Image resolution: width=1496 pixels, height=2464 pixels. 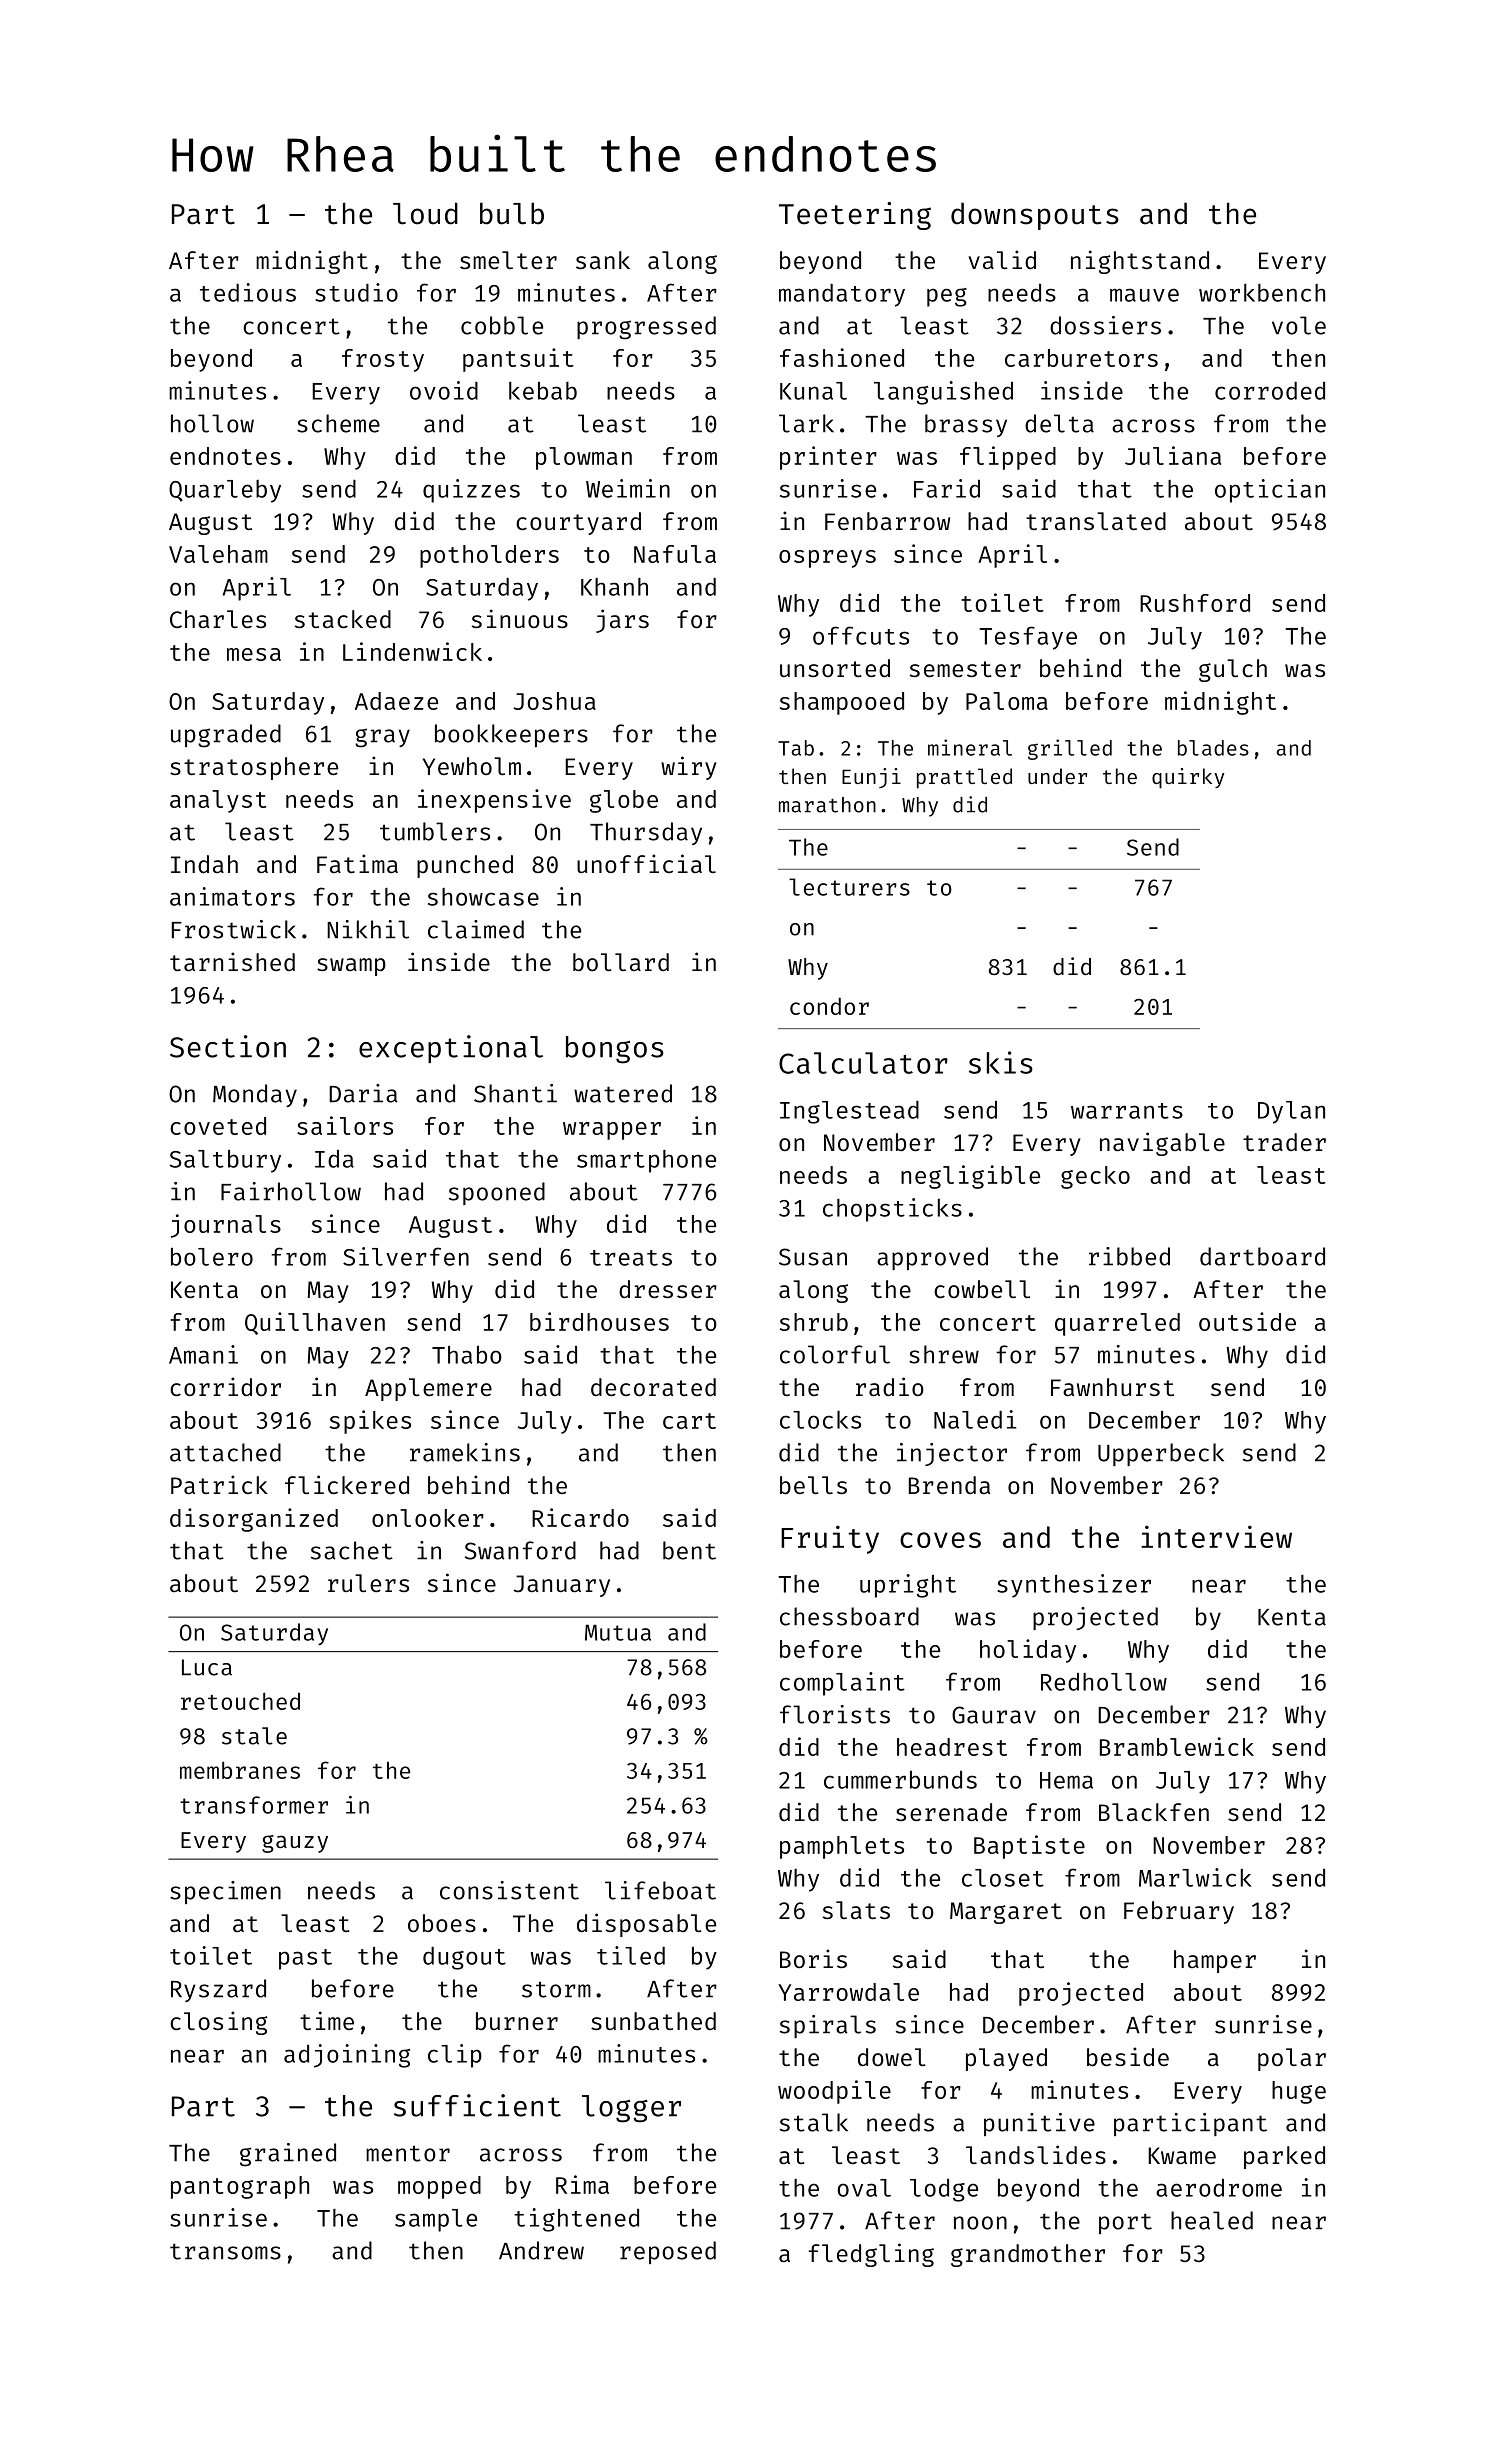 What do you see at coordinates (689, 1421) in the page?
I see `cart` at bounding box center [689, 1421].
